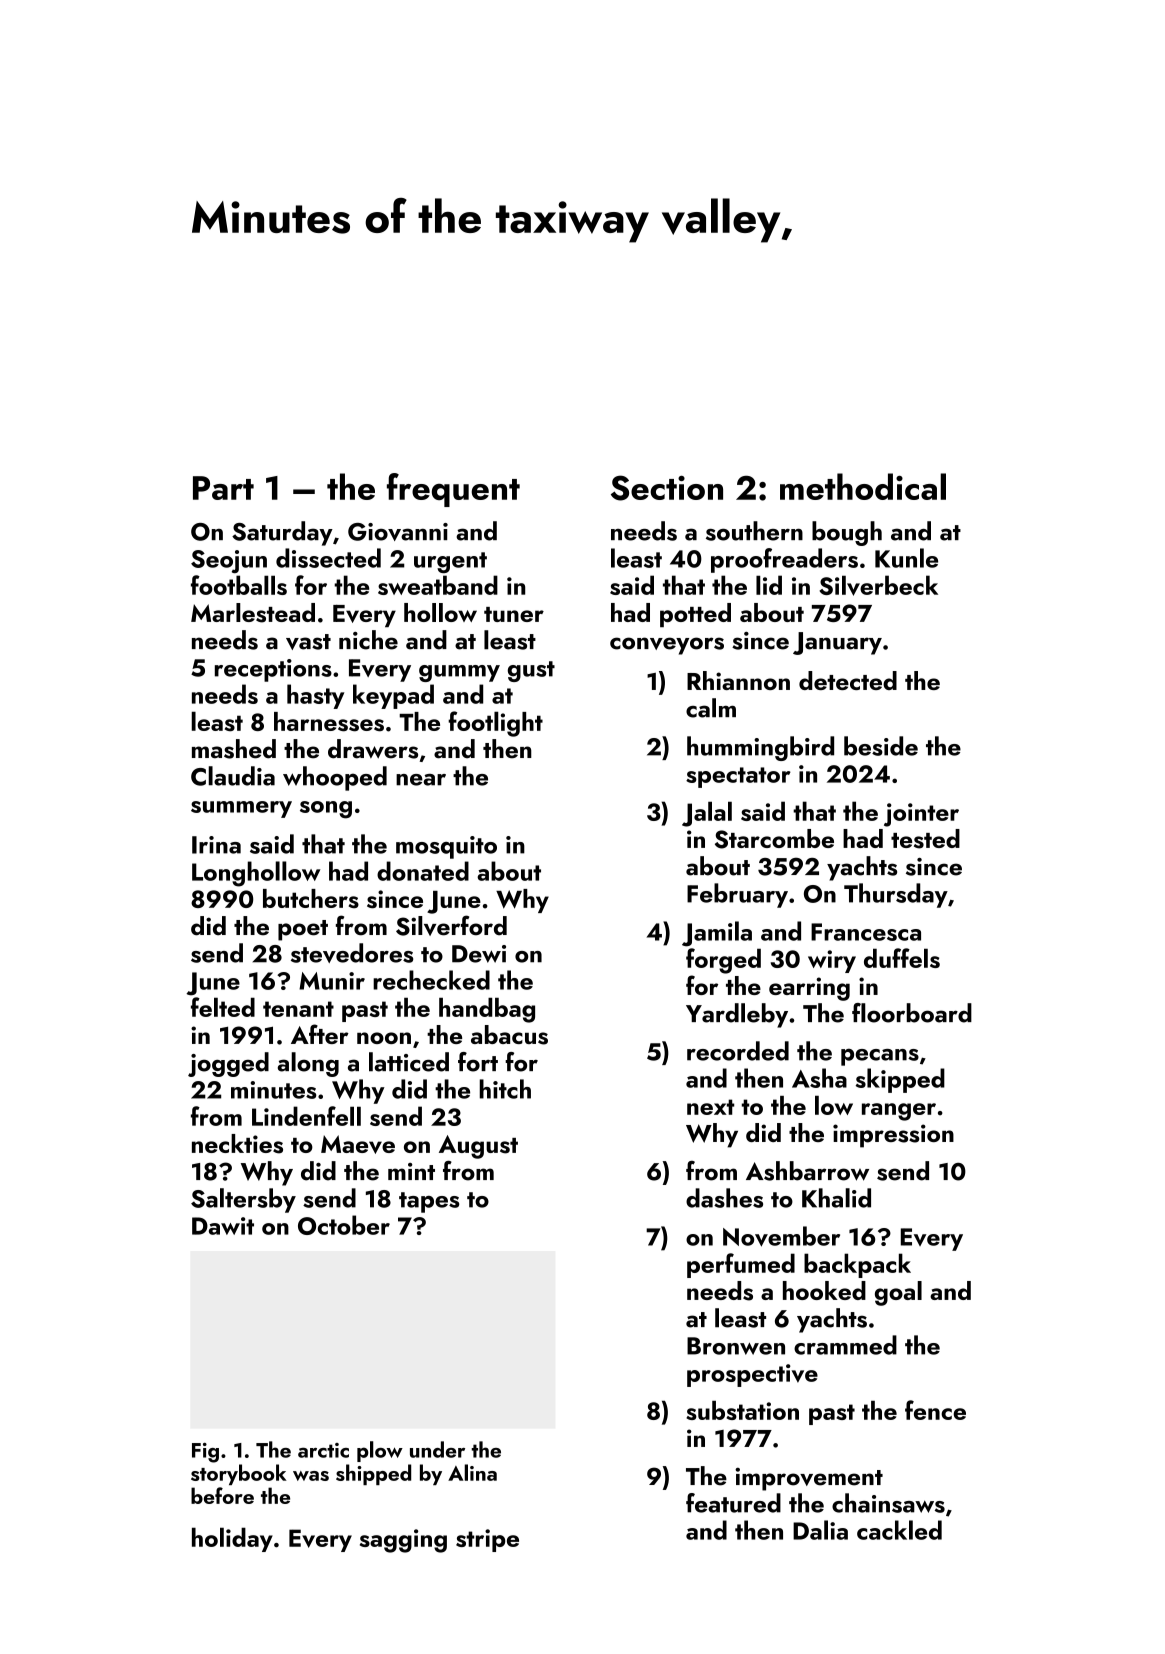 The width and height of the screenshot is (1165, 1654). I want to click on substation, so click(742, 1410).
